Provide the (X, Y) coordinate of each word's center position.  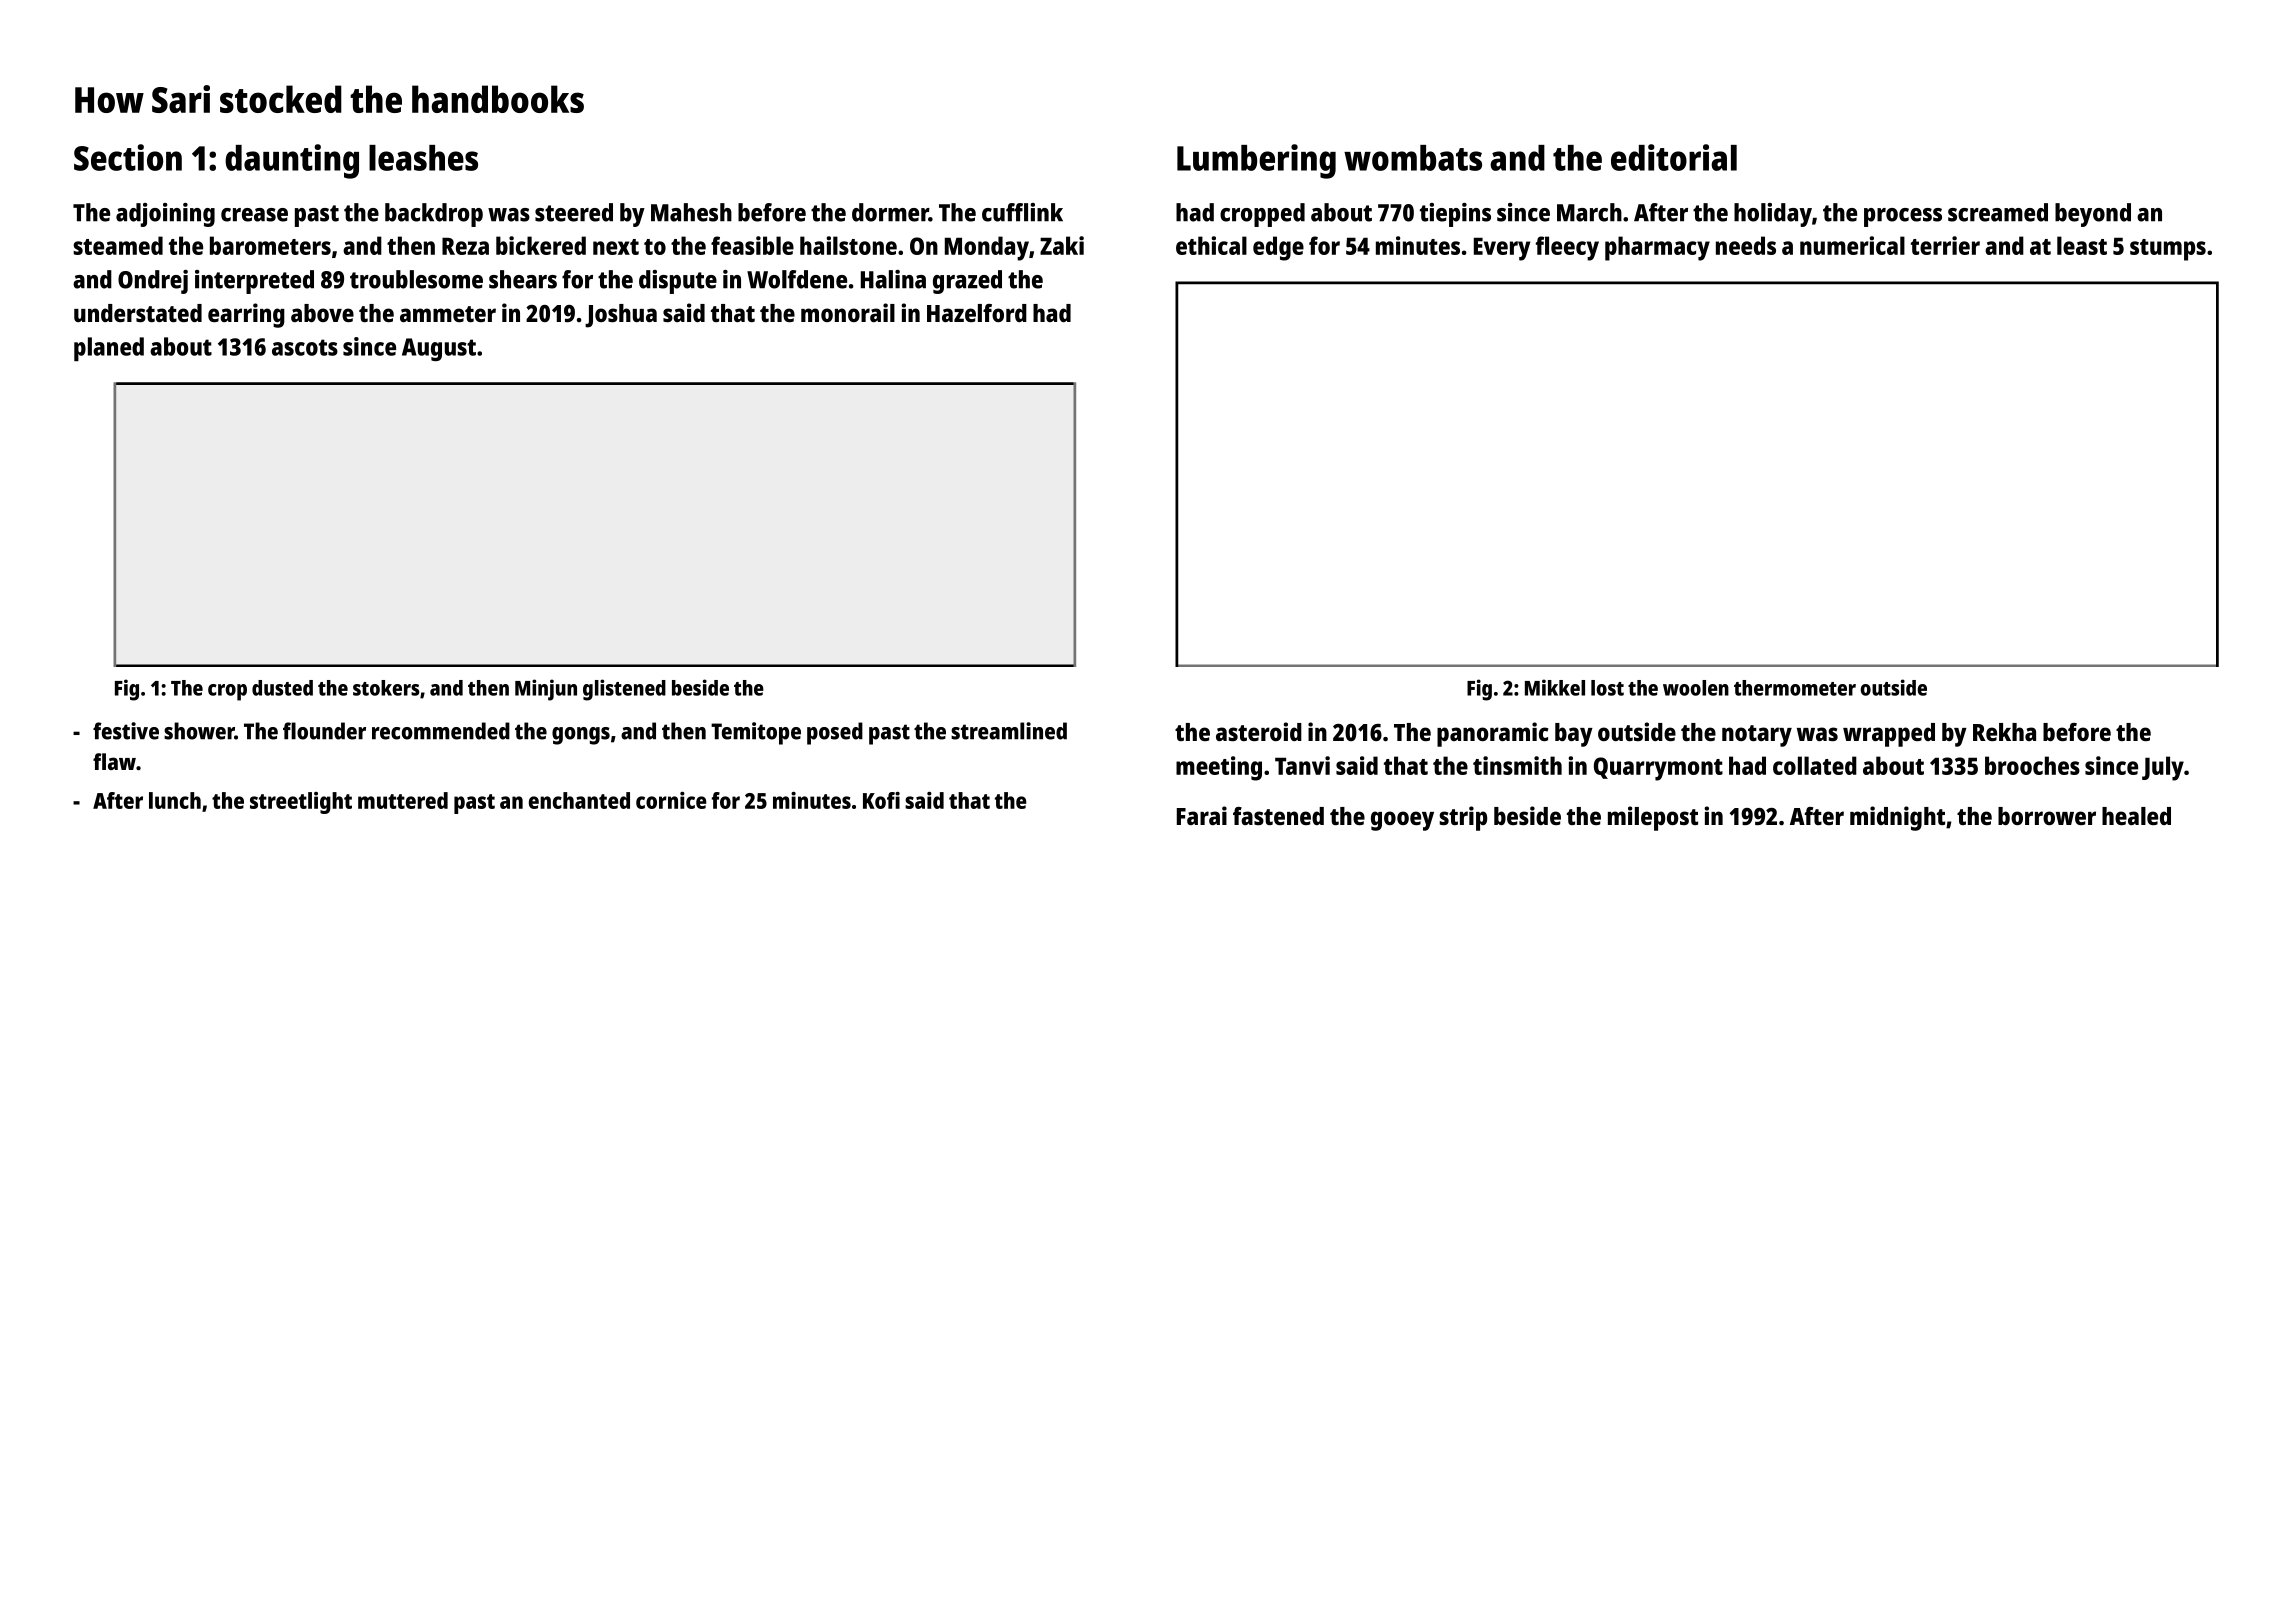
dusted (282, 688)
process (1903, 217)
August (439, 349)
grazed (967, 282)
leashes (423, 158)
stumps (2168, 250)
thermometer (1795, 688)
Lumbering (1256, 161)
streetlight (301, 803)
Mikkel (1555, 687)
